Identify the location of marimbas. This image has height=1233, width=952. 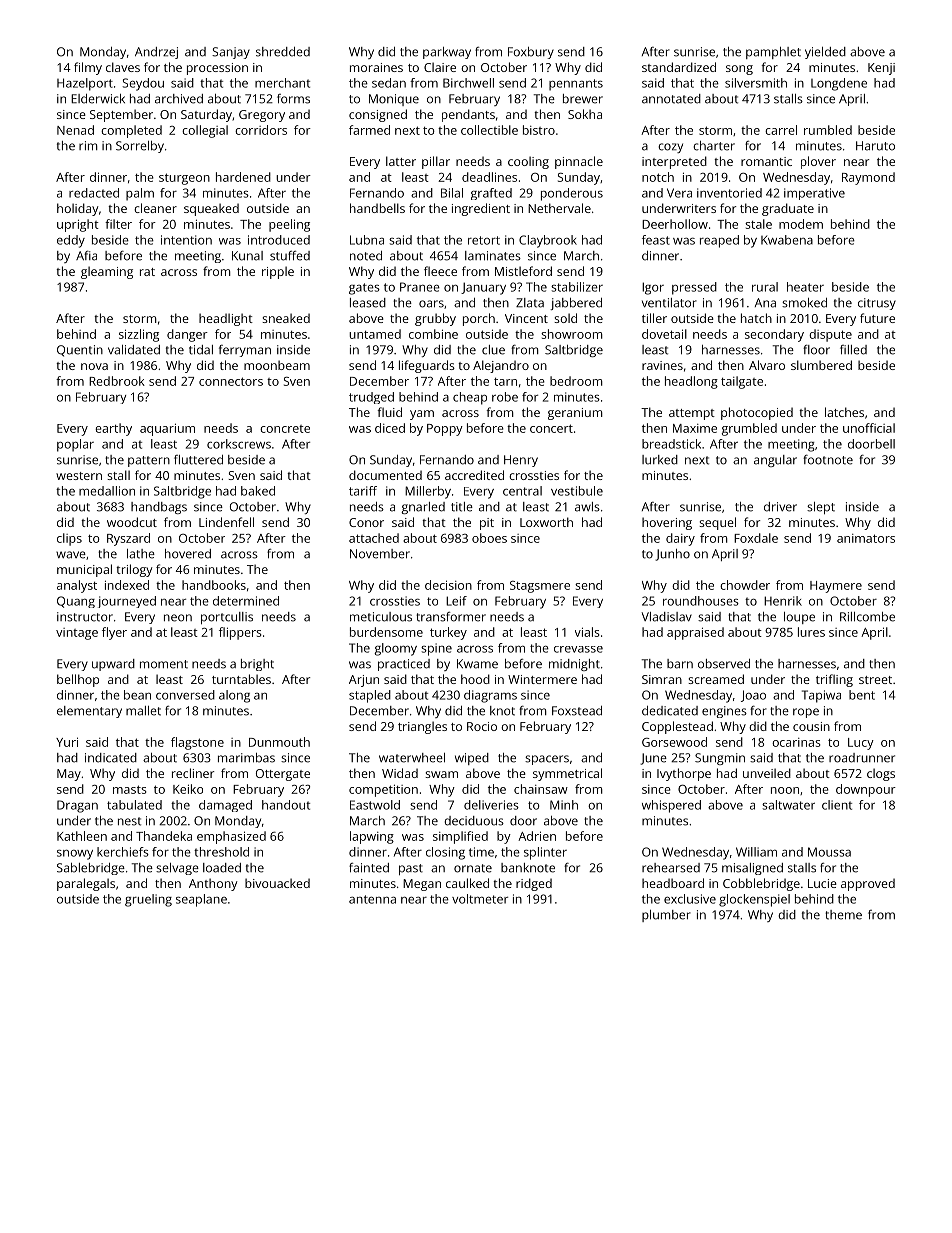
(246, 758).
